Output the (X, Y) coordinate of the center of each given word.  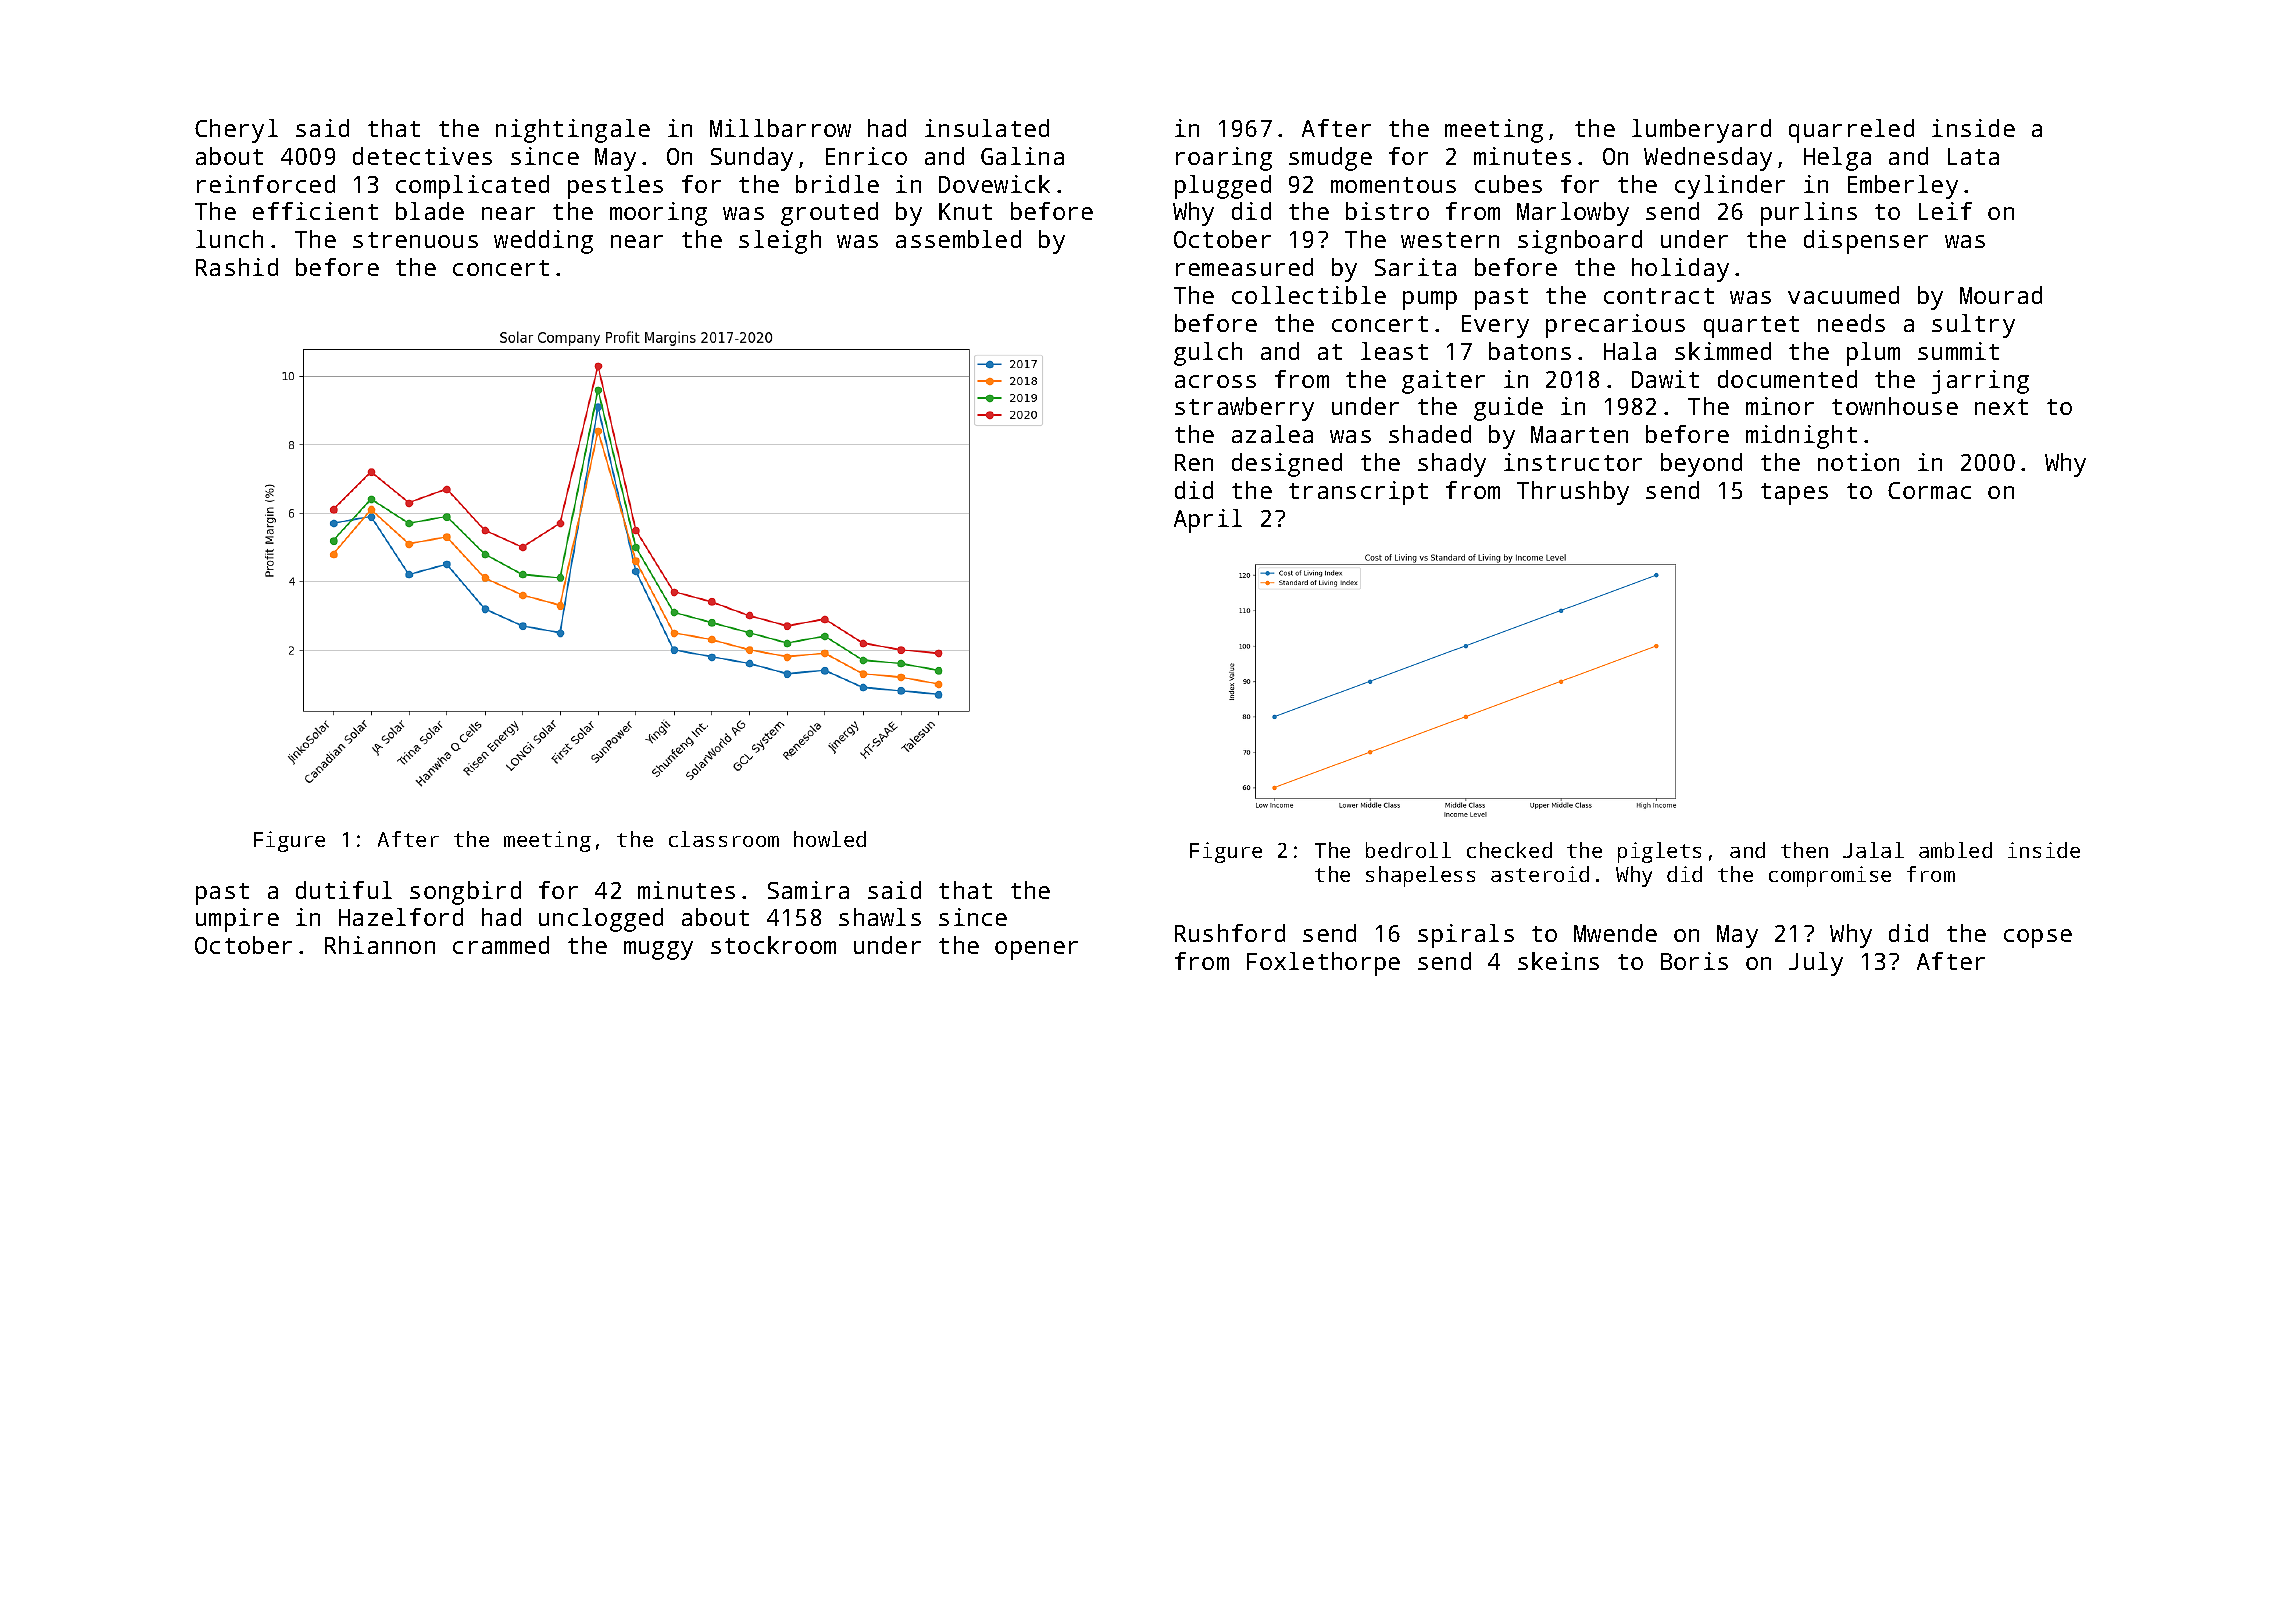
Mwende (1615, 933)
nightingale (573, 131)
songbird (465, 893)
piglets (1659, 852)
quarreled (1851, 131)
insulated (987, 128)
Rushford (1230, 933)
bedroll (1408, 850)
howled (830, 839)
